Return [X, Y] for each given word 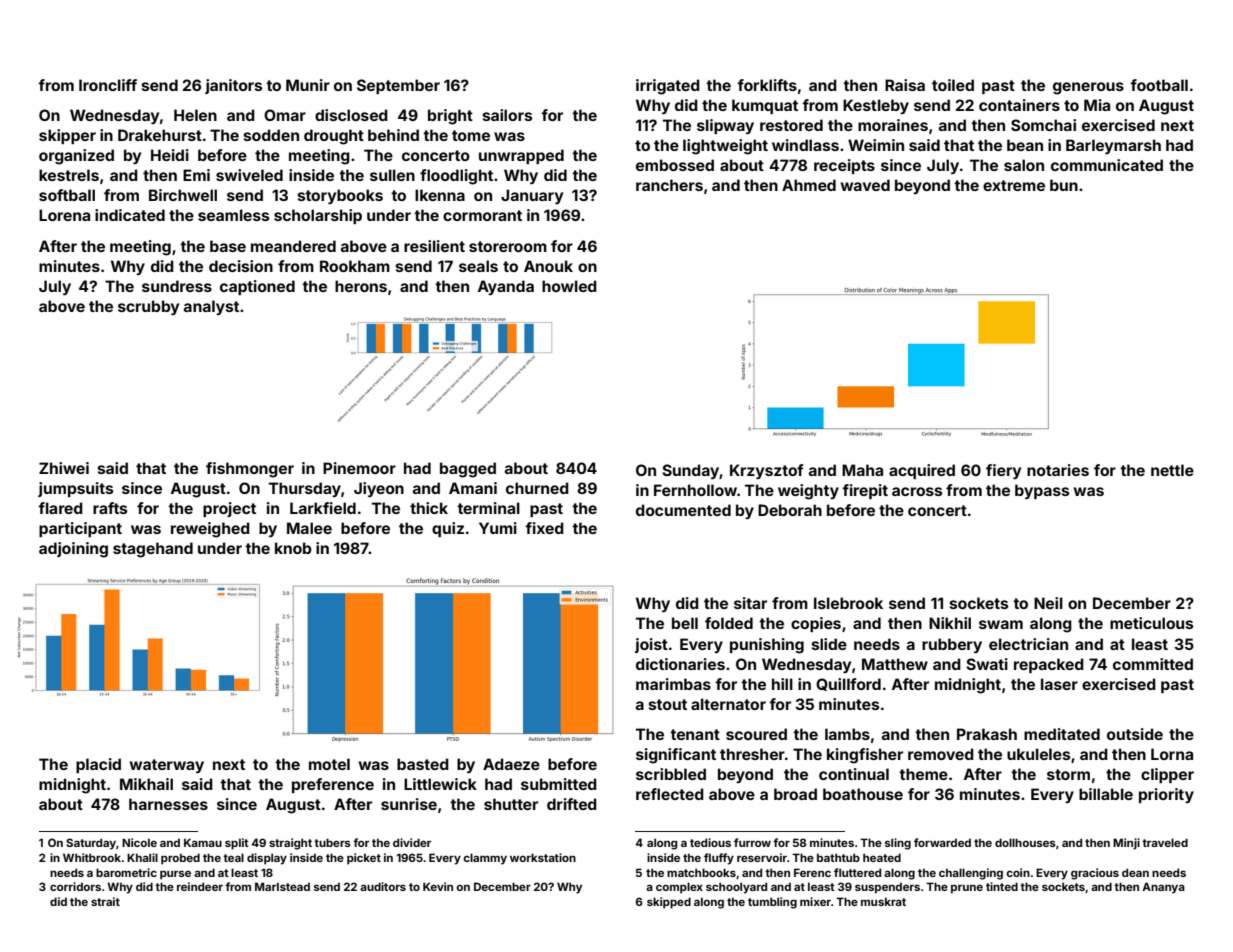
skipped [669, 903]
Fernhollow [695, 490]
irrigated [668, 87]
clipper [1167, 775]
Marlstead [282, 886]
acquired [922, 471]
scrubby [148, 307]
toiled [953, 85]
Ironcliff [108, 85]
